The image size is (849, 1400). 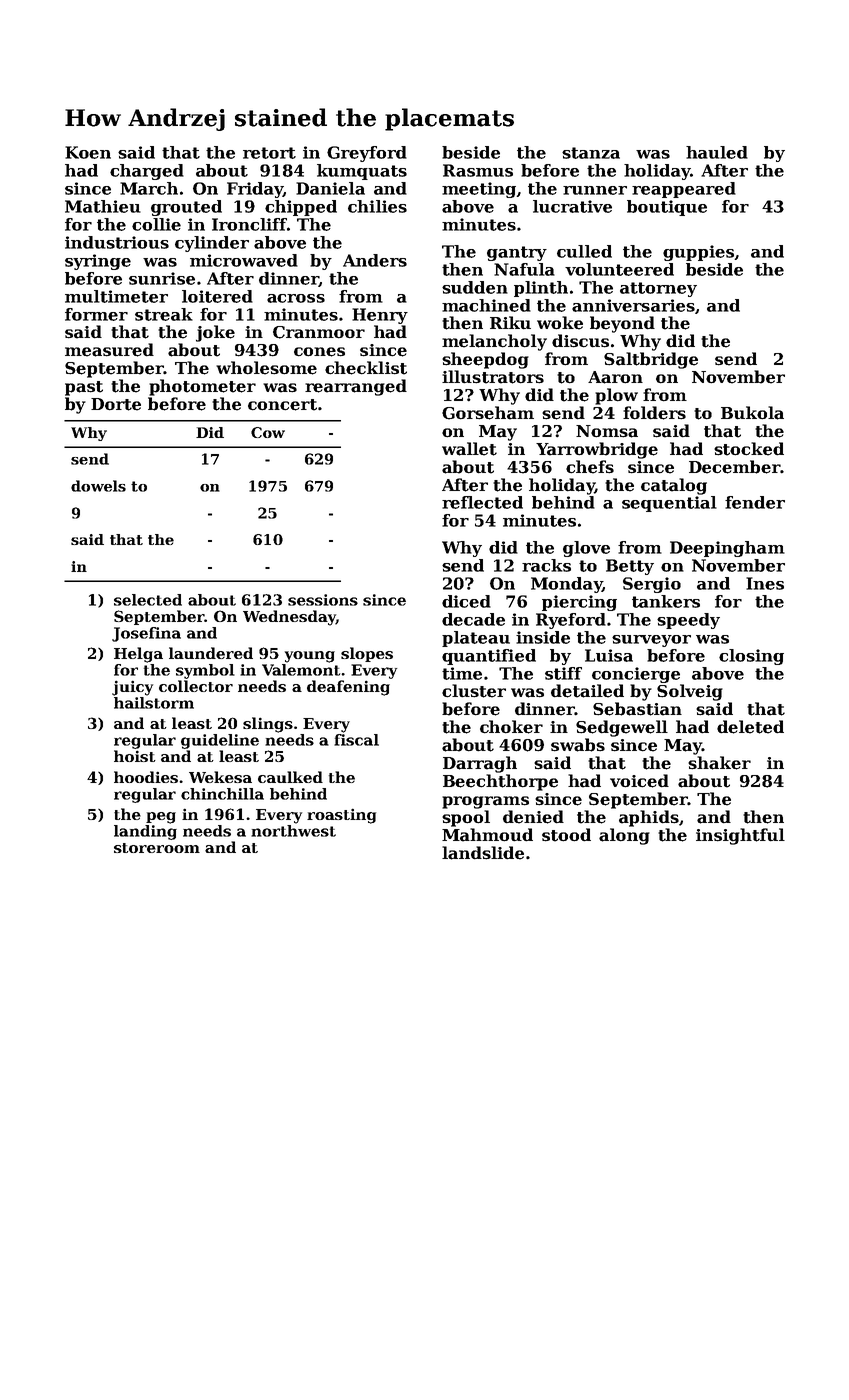 I want to click on Yarrowbridge, so click(x=597, y=450).
